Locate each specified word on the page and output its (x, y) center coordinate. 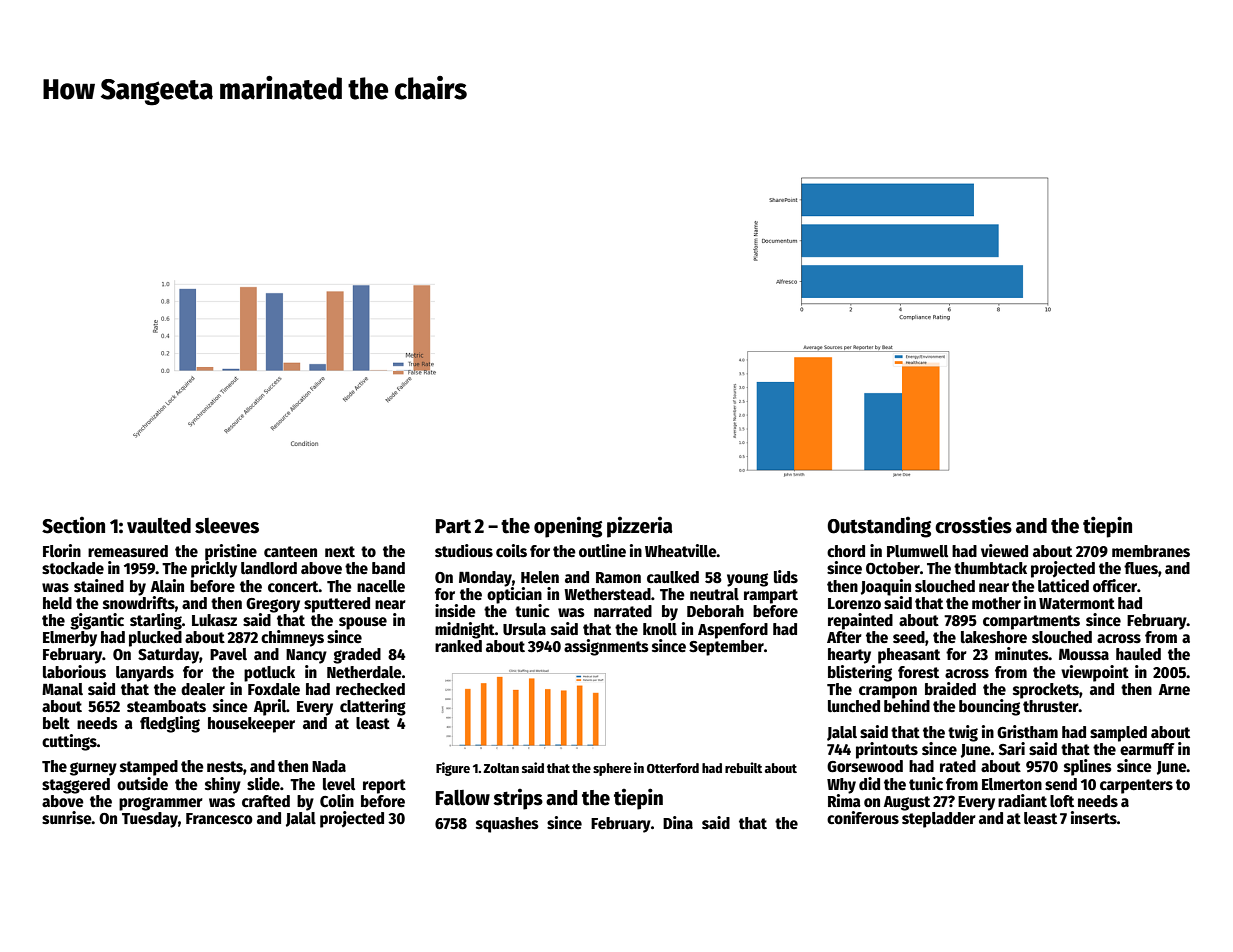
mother (996, 603)
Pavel (228, 654)
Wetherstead (607, 594)
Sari (1012, 749)
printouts (887, 750)
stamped (149, 768)
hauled (1138, 654)
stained (99, 586)
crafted (266, 801)
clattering (373, 707)
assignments (606, 647)
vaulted (159, 526)
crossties (973, 525)
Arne (1174, 690)
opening (568, 527)
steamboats (166, 706)
